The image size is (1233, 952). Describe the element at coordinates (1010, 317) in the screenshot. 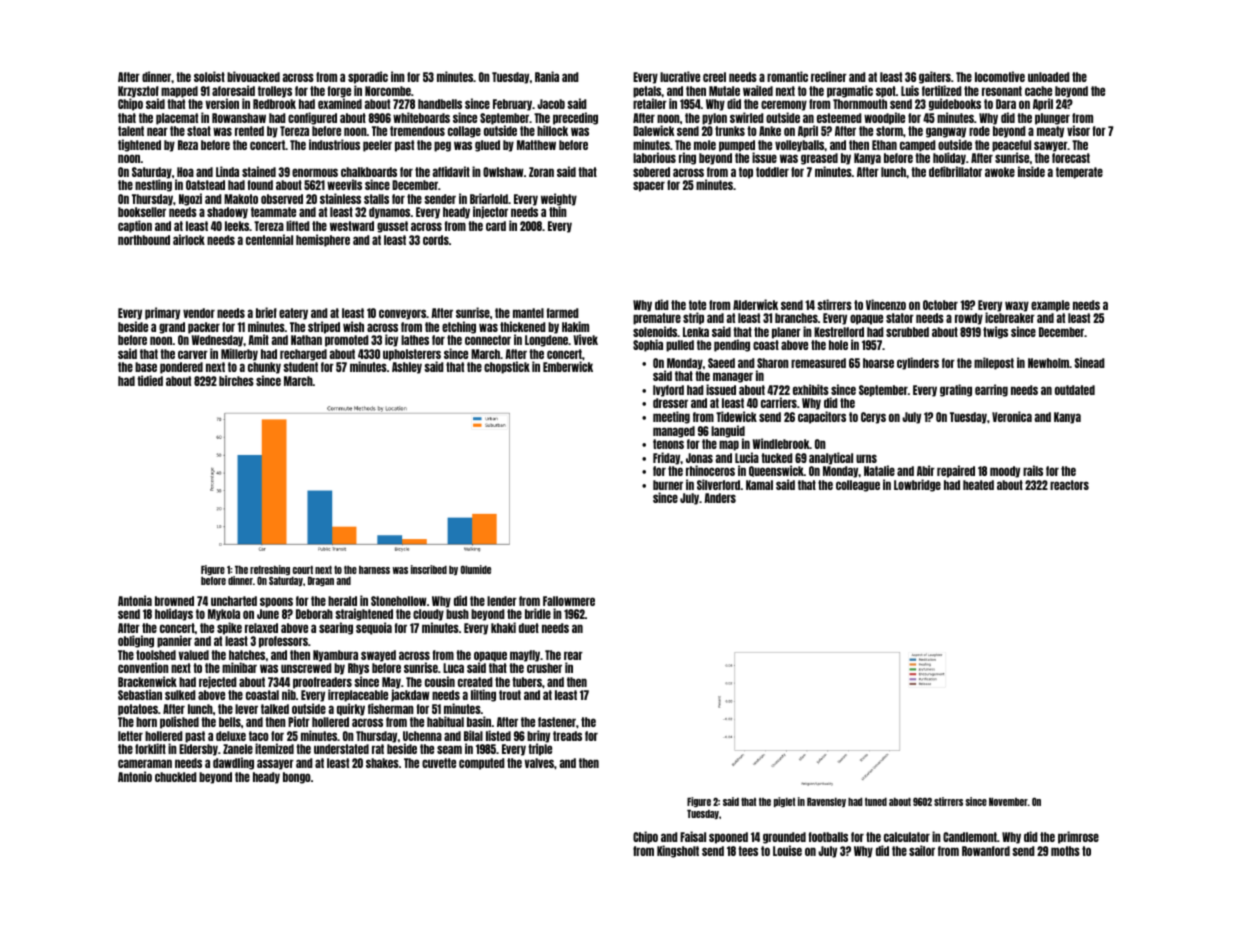

I see `icebreaker` at that location.
